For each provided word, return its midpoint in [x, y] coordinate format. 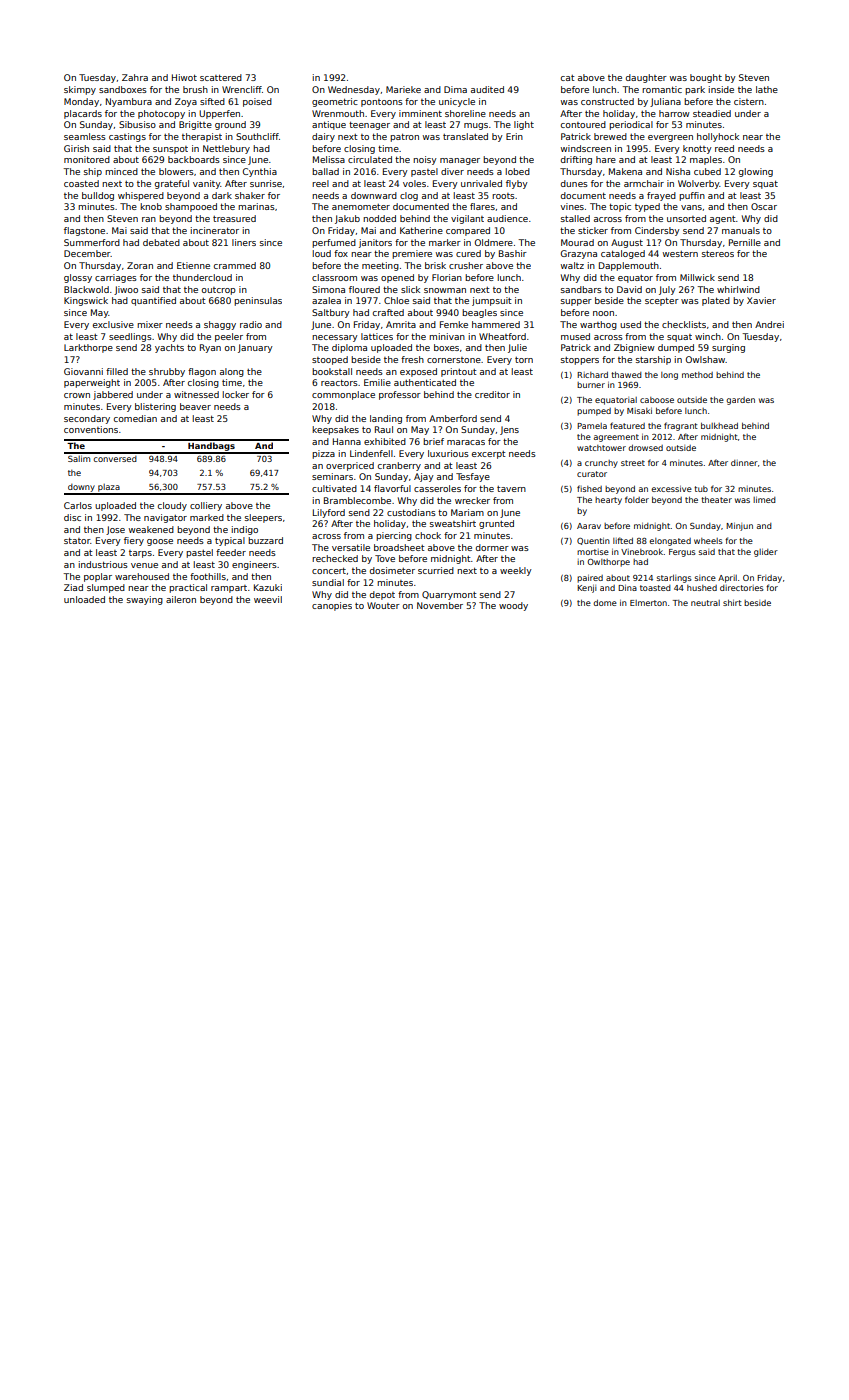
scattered [221, 77]
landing [386, 419]
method [697, 375]
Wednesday [354, 90]
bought [706, 78]
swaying [145, 600]
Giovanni [83, 371]
